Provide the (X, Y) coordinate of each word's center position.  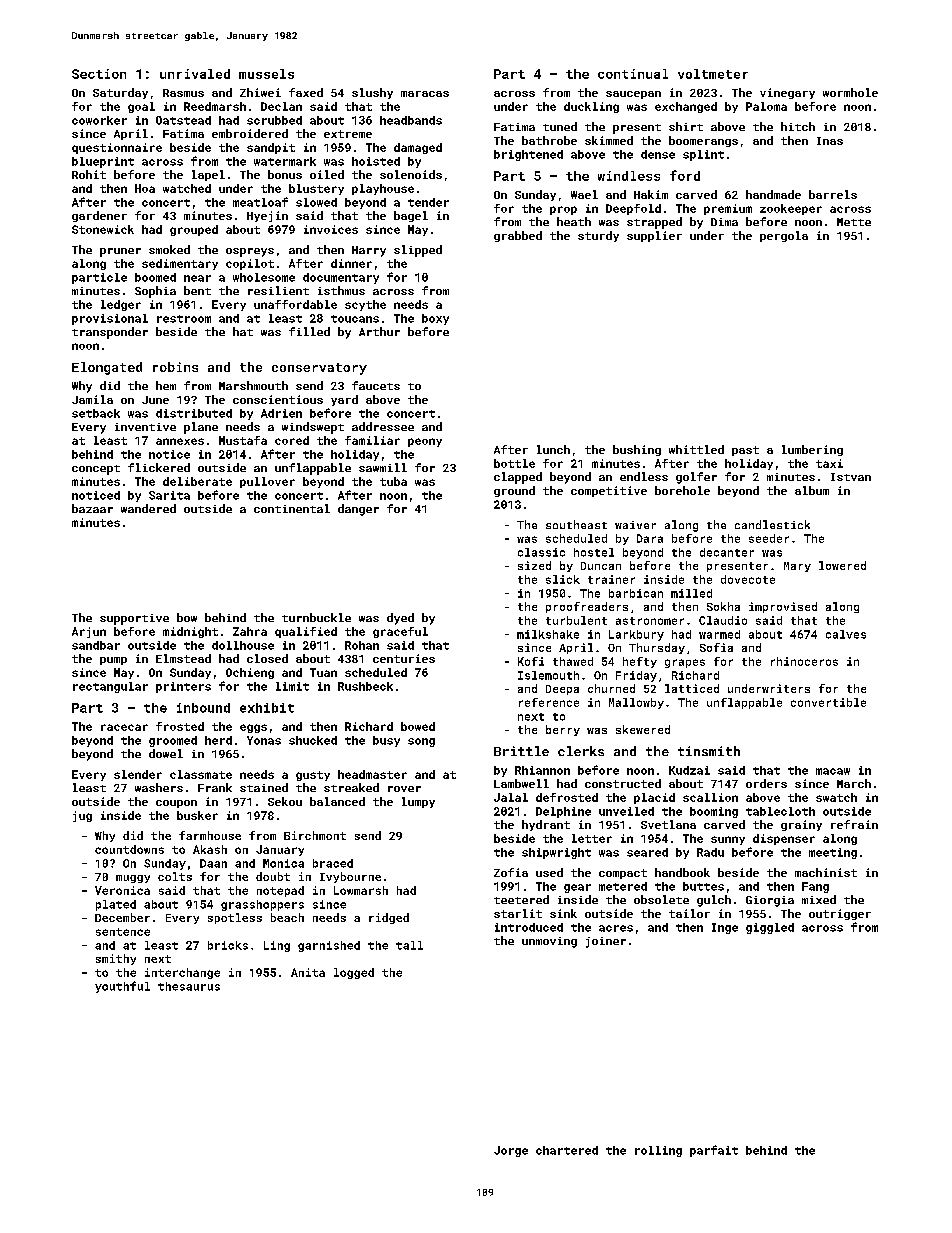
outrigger (840, 914)
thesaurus (189, 986)
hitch (798, 126)
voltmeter (713, 74)
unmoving (549, 942)
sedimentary (180, 264)
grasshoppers (262, 905)
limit (292, 686)
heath (574, 221)
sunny (728, 840)
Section (99, 74)
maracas (425, 94)
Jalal (511, 797)
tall (409, 945)
